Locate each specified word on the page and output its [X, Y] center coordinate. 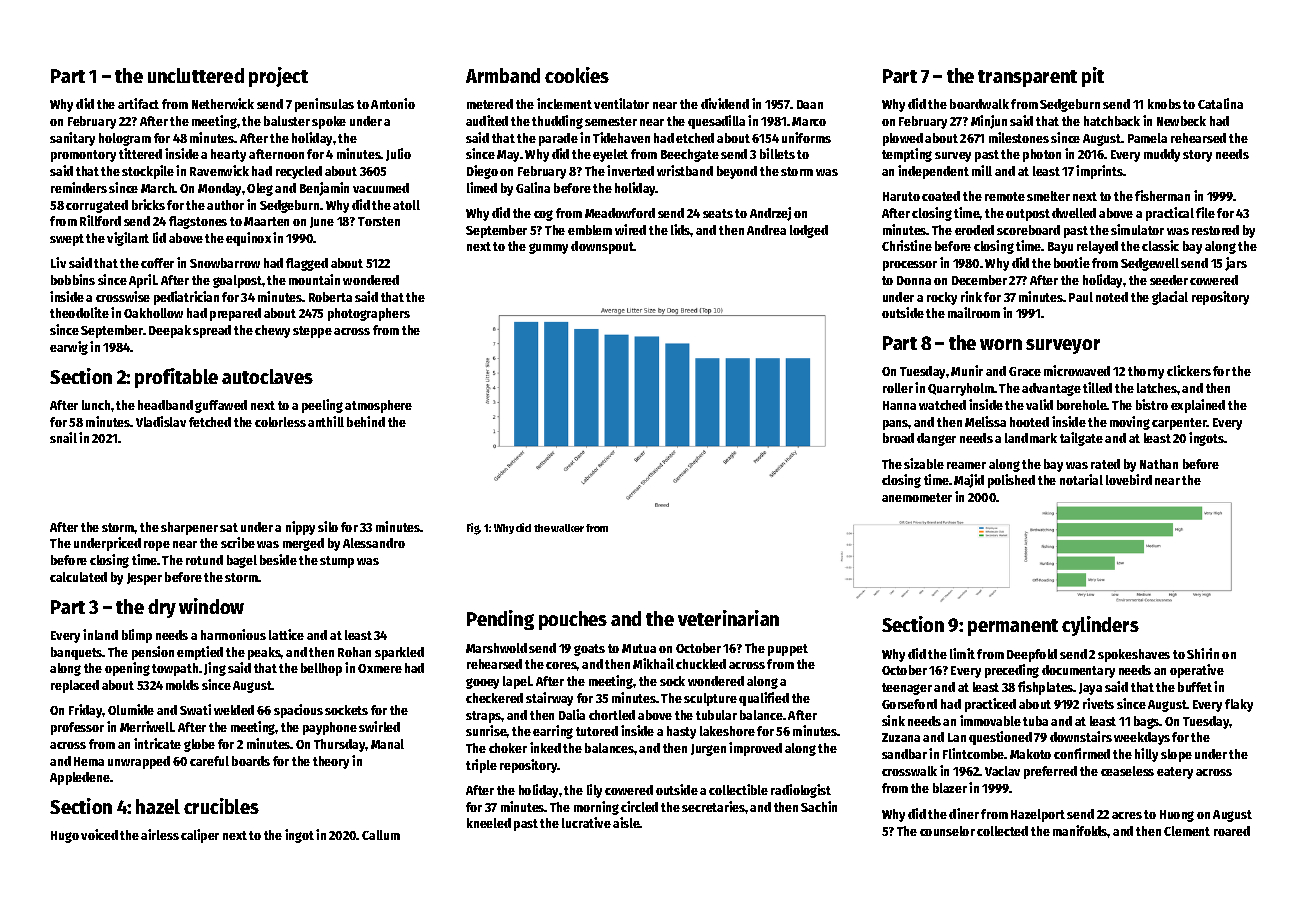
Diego [482, 172]
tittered [140, 153]
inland [100, 634]
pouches [573, 620]
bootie [1072, 262]
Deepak [170, 331]
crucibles [221, 806]
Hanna [899, 405]
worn [1001, 344]
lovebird [1129, 479]
